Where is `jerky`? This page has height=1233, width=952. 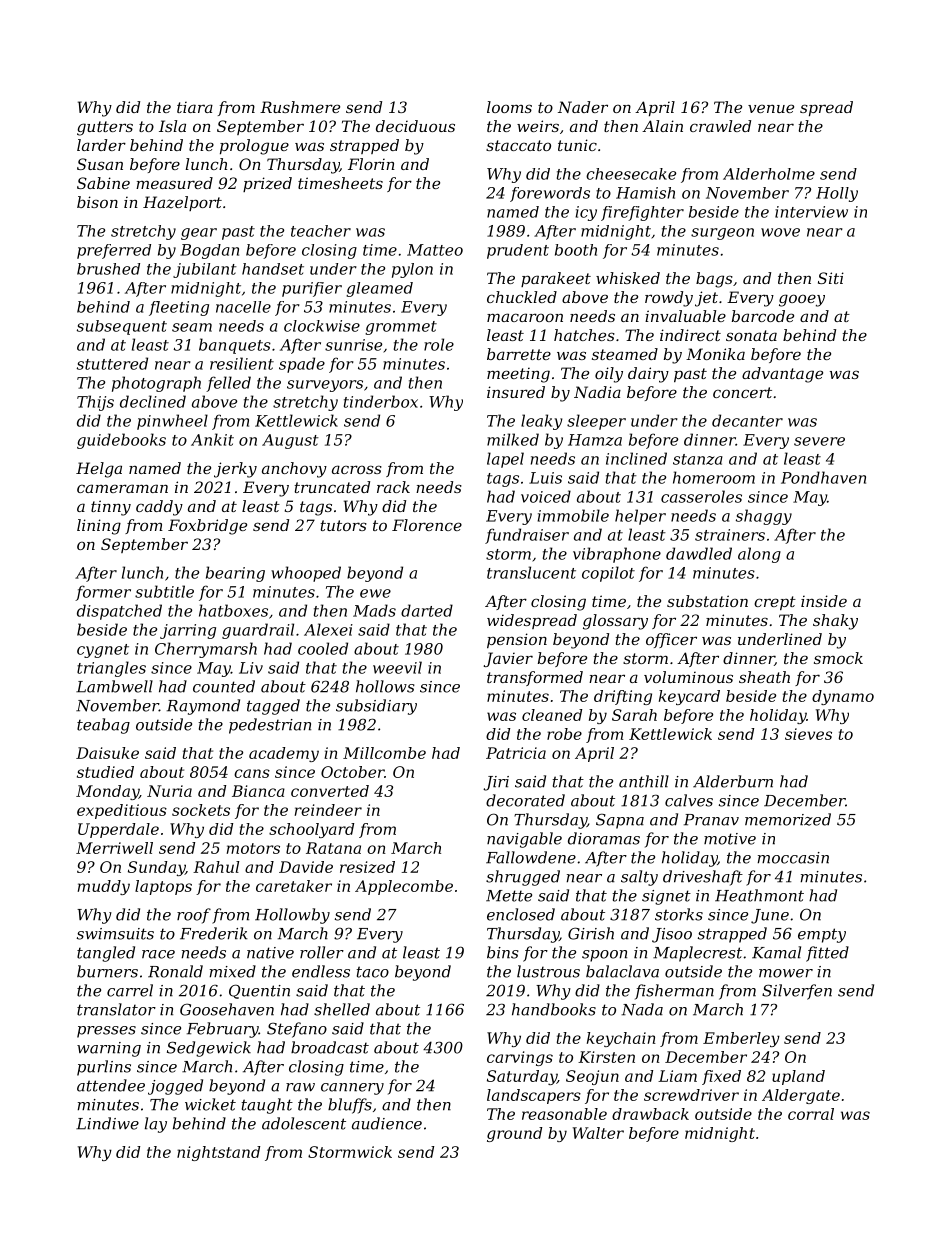
jerky is located at coordinates (235, 470).
